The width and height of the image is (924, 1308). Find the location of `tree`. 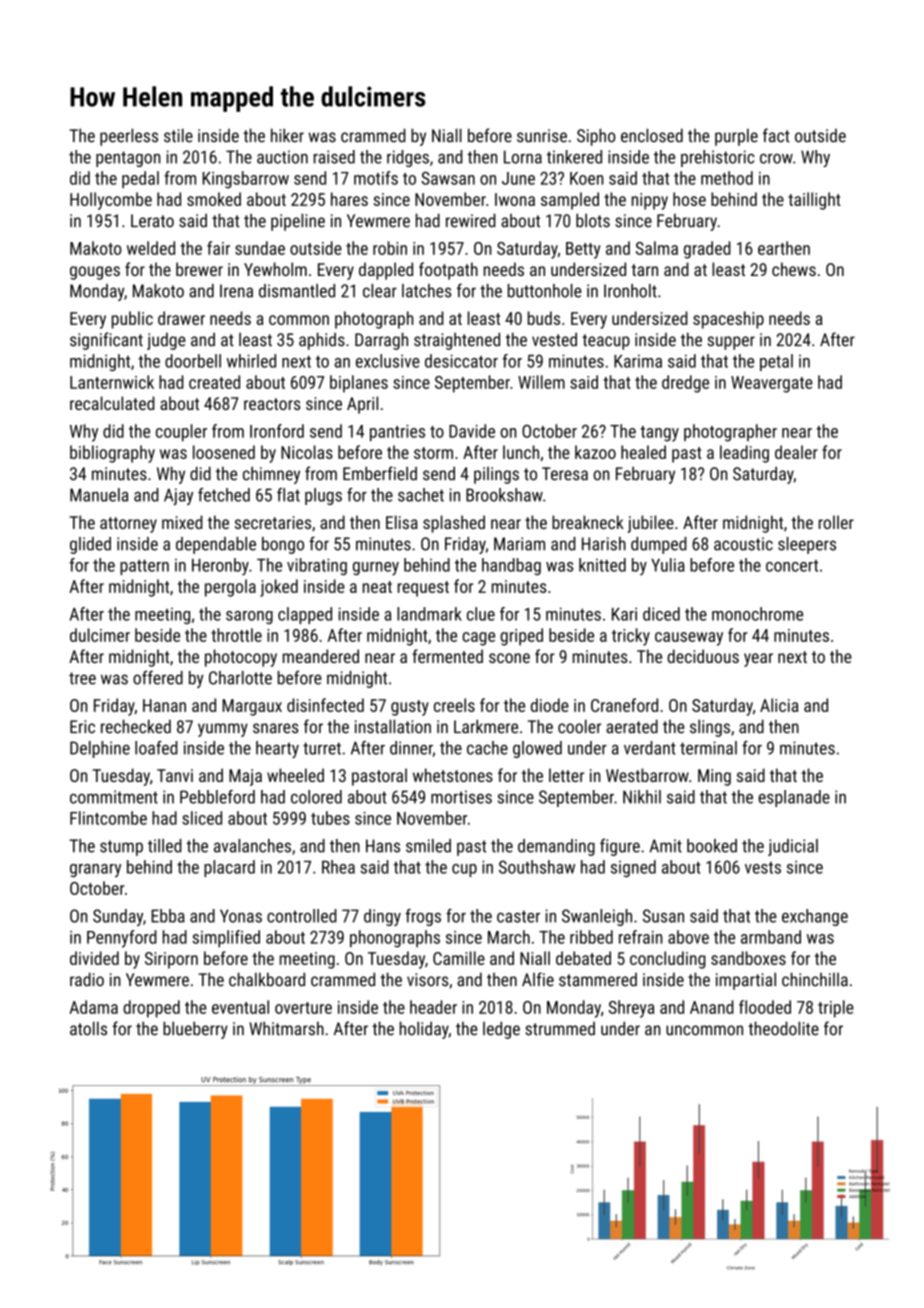

tree is located at coordinates (82, 678).
